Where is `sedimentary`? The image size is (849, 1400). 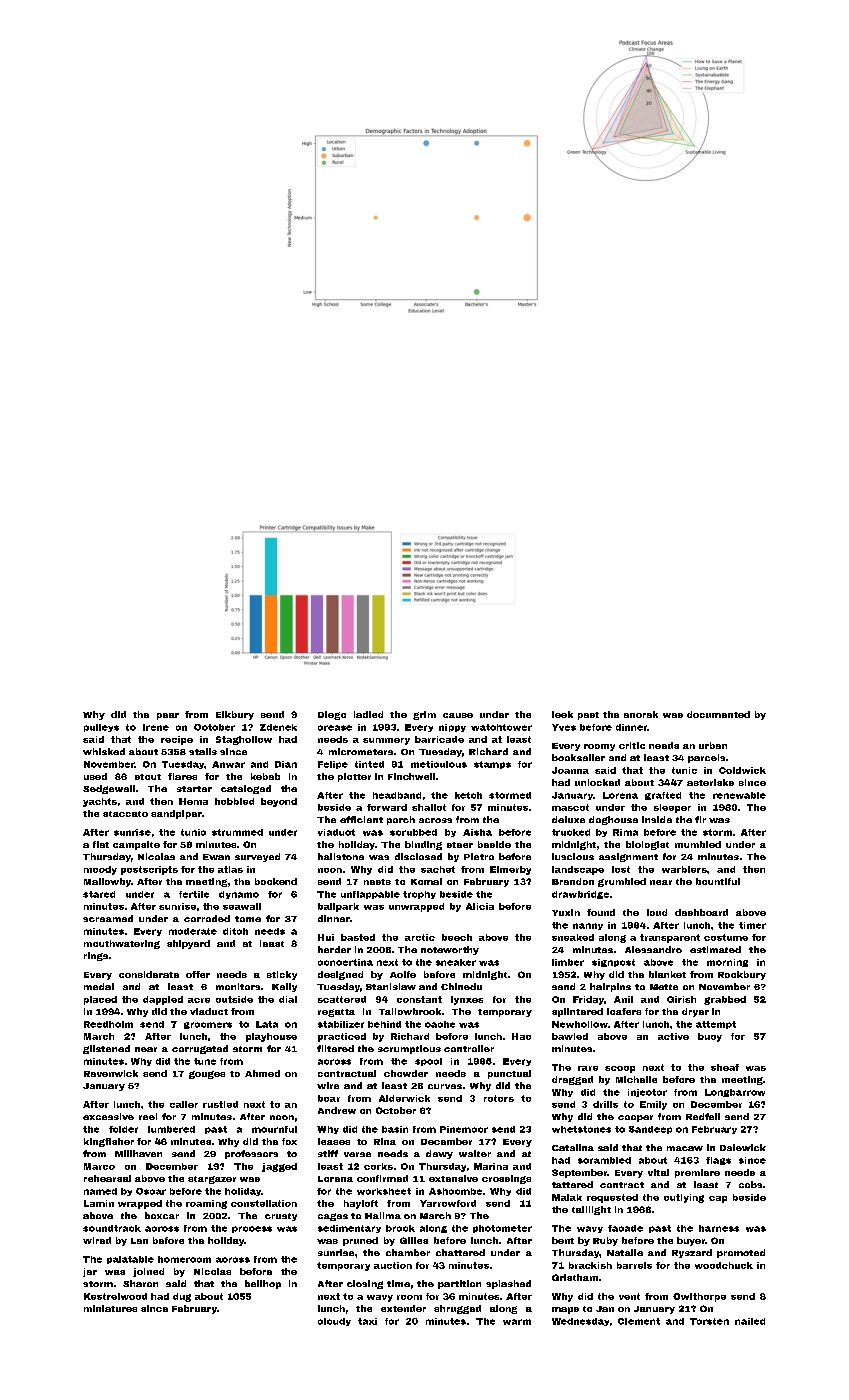
sedimentary is located at coordinates (349, 1229).
